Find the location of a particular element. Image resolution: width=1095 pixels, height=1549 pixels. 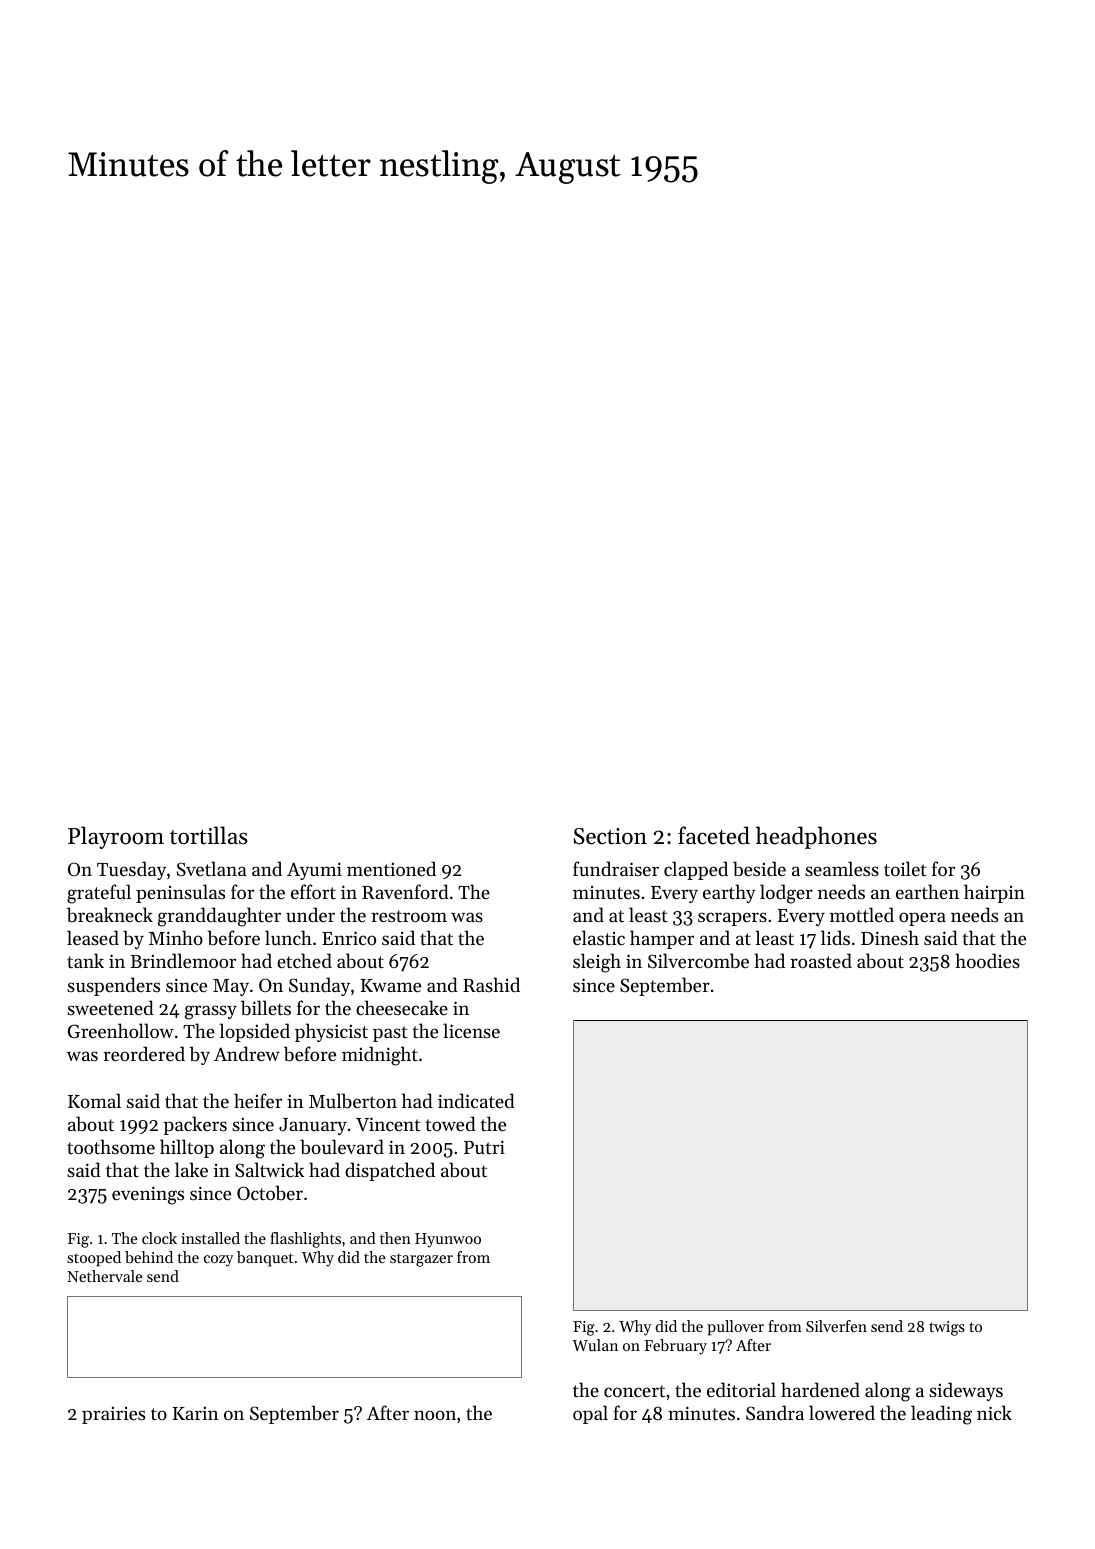

Nethervale is located at coordinates (104, 1276).
